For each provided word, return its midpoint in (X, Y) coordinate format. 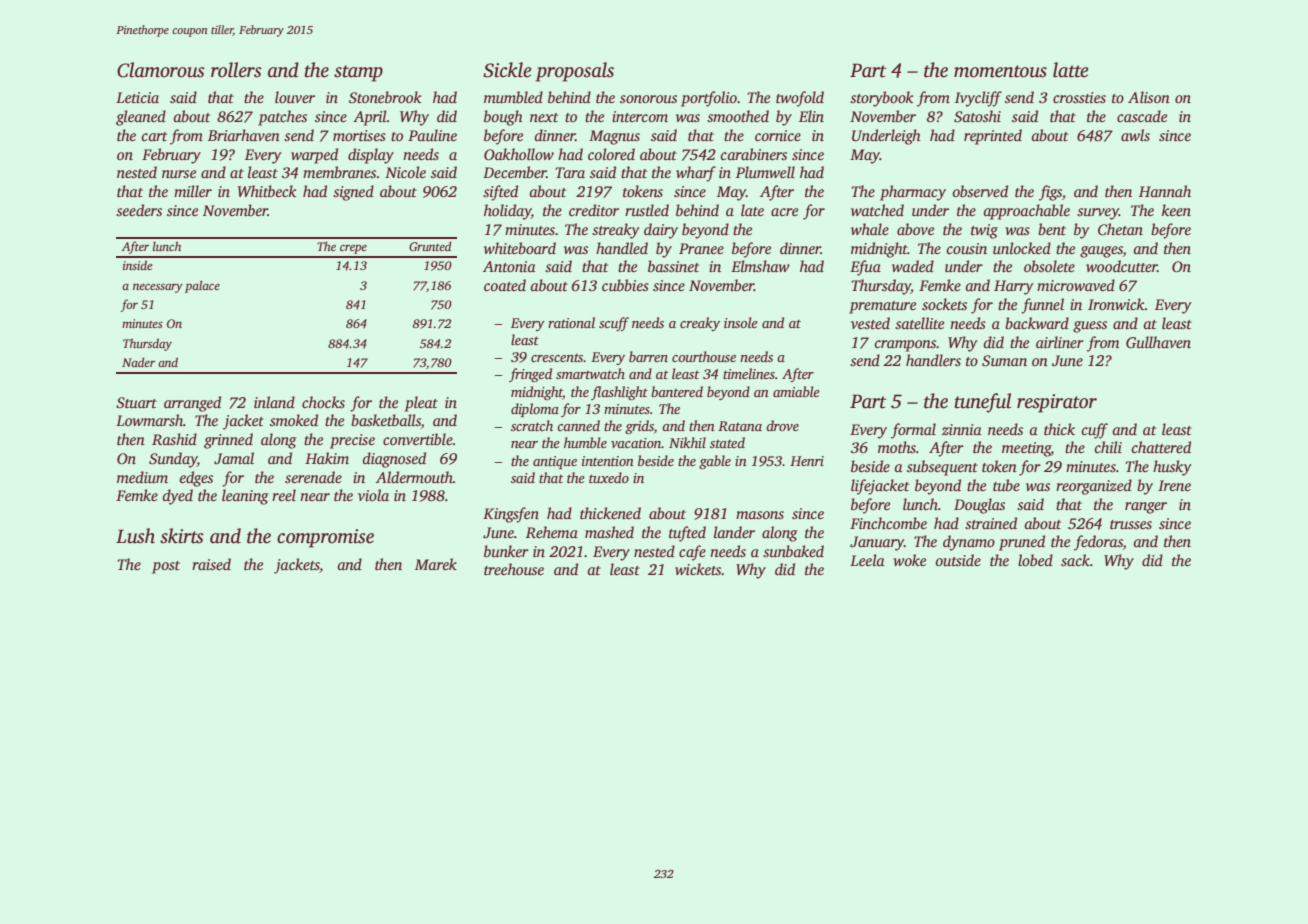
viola (373, 495)
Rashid (174, 439)
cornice (778, 135)
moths (897, 447)
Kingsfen (511, 515)
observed (980, 191)
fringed (530, 375)
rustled (647, 210)
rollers (236, 70)
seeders (139, 210)
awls (1135, 135)
